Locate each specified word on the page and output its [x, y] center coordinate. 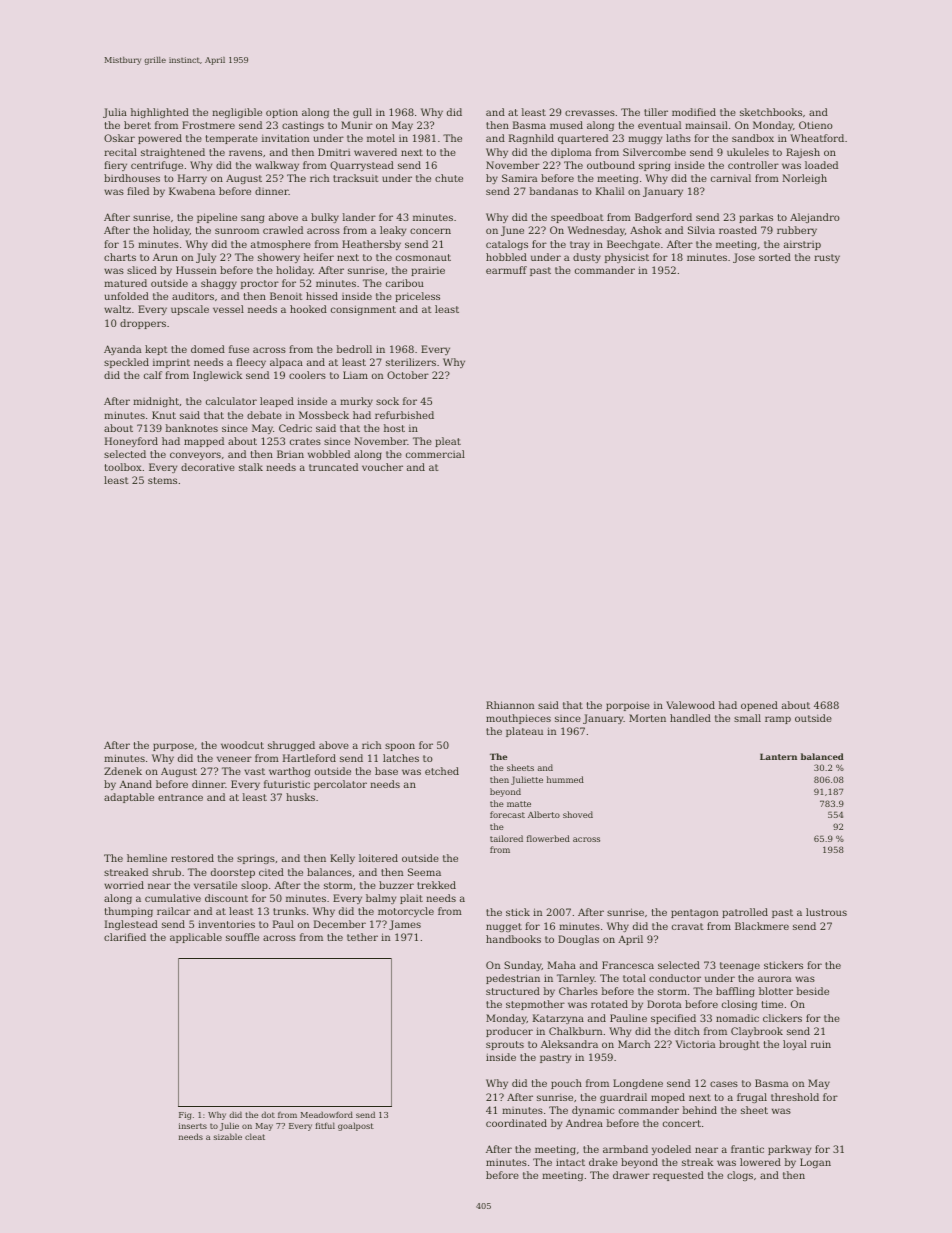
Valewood [690, 705]
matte [519, 804]
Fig [185, 1116]
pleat [448, 442]
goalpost [356, 1127]
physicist [627, 258]
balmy [381, 899]
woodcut [242, 745]
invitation [285, 138]
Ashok [646, 230]
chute [449, 178]
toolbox [123, 467]
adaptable [129, 798]
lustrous [826, 912]
